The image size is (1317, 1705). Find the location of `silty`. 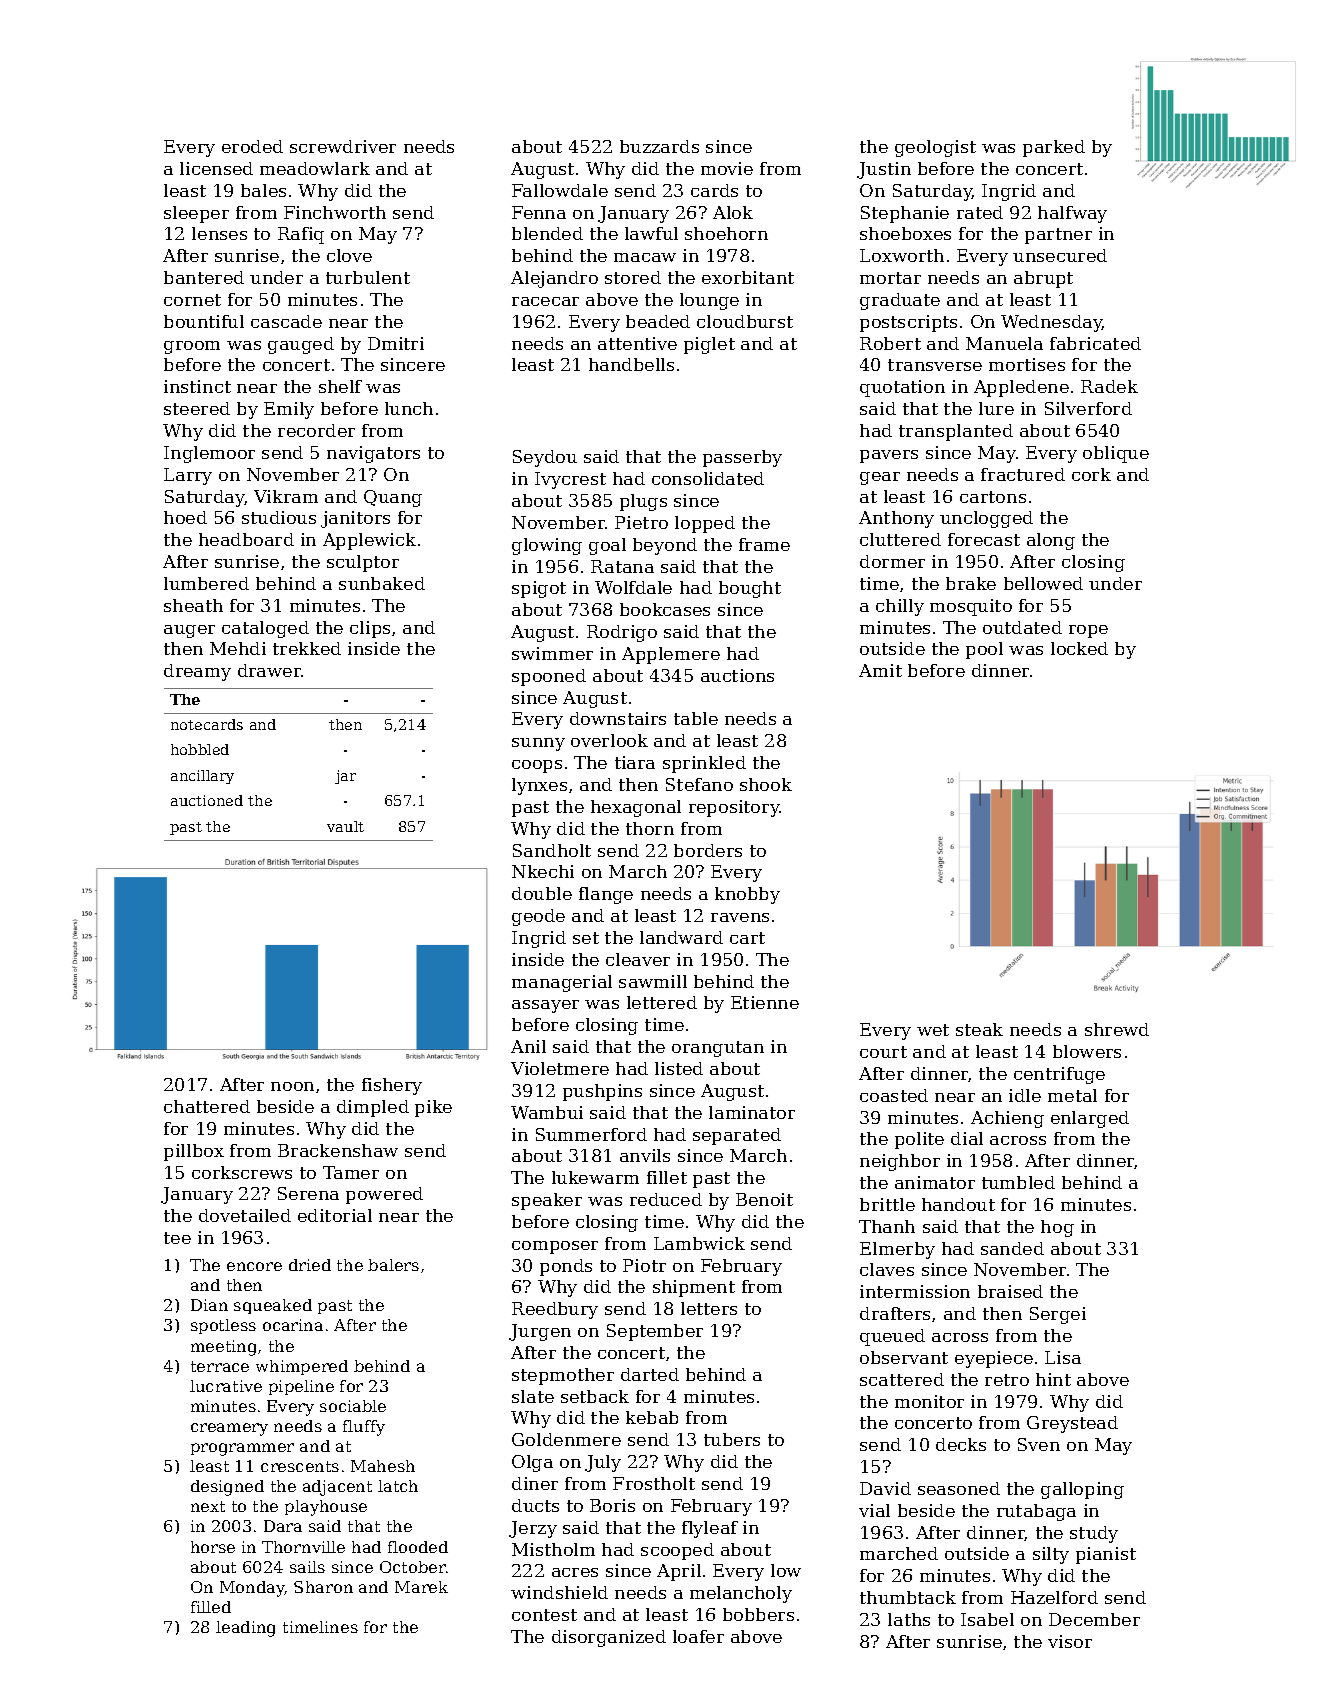

silty is located at coordinates (1051, 1555).
